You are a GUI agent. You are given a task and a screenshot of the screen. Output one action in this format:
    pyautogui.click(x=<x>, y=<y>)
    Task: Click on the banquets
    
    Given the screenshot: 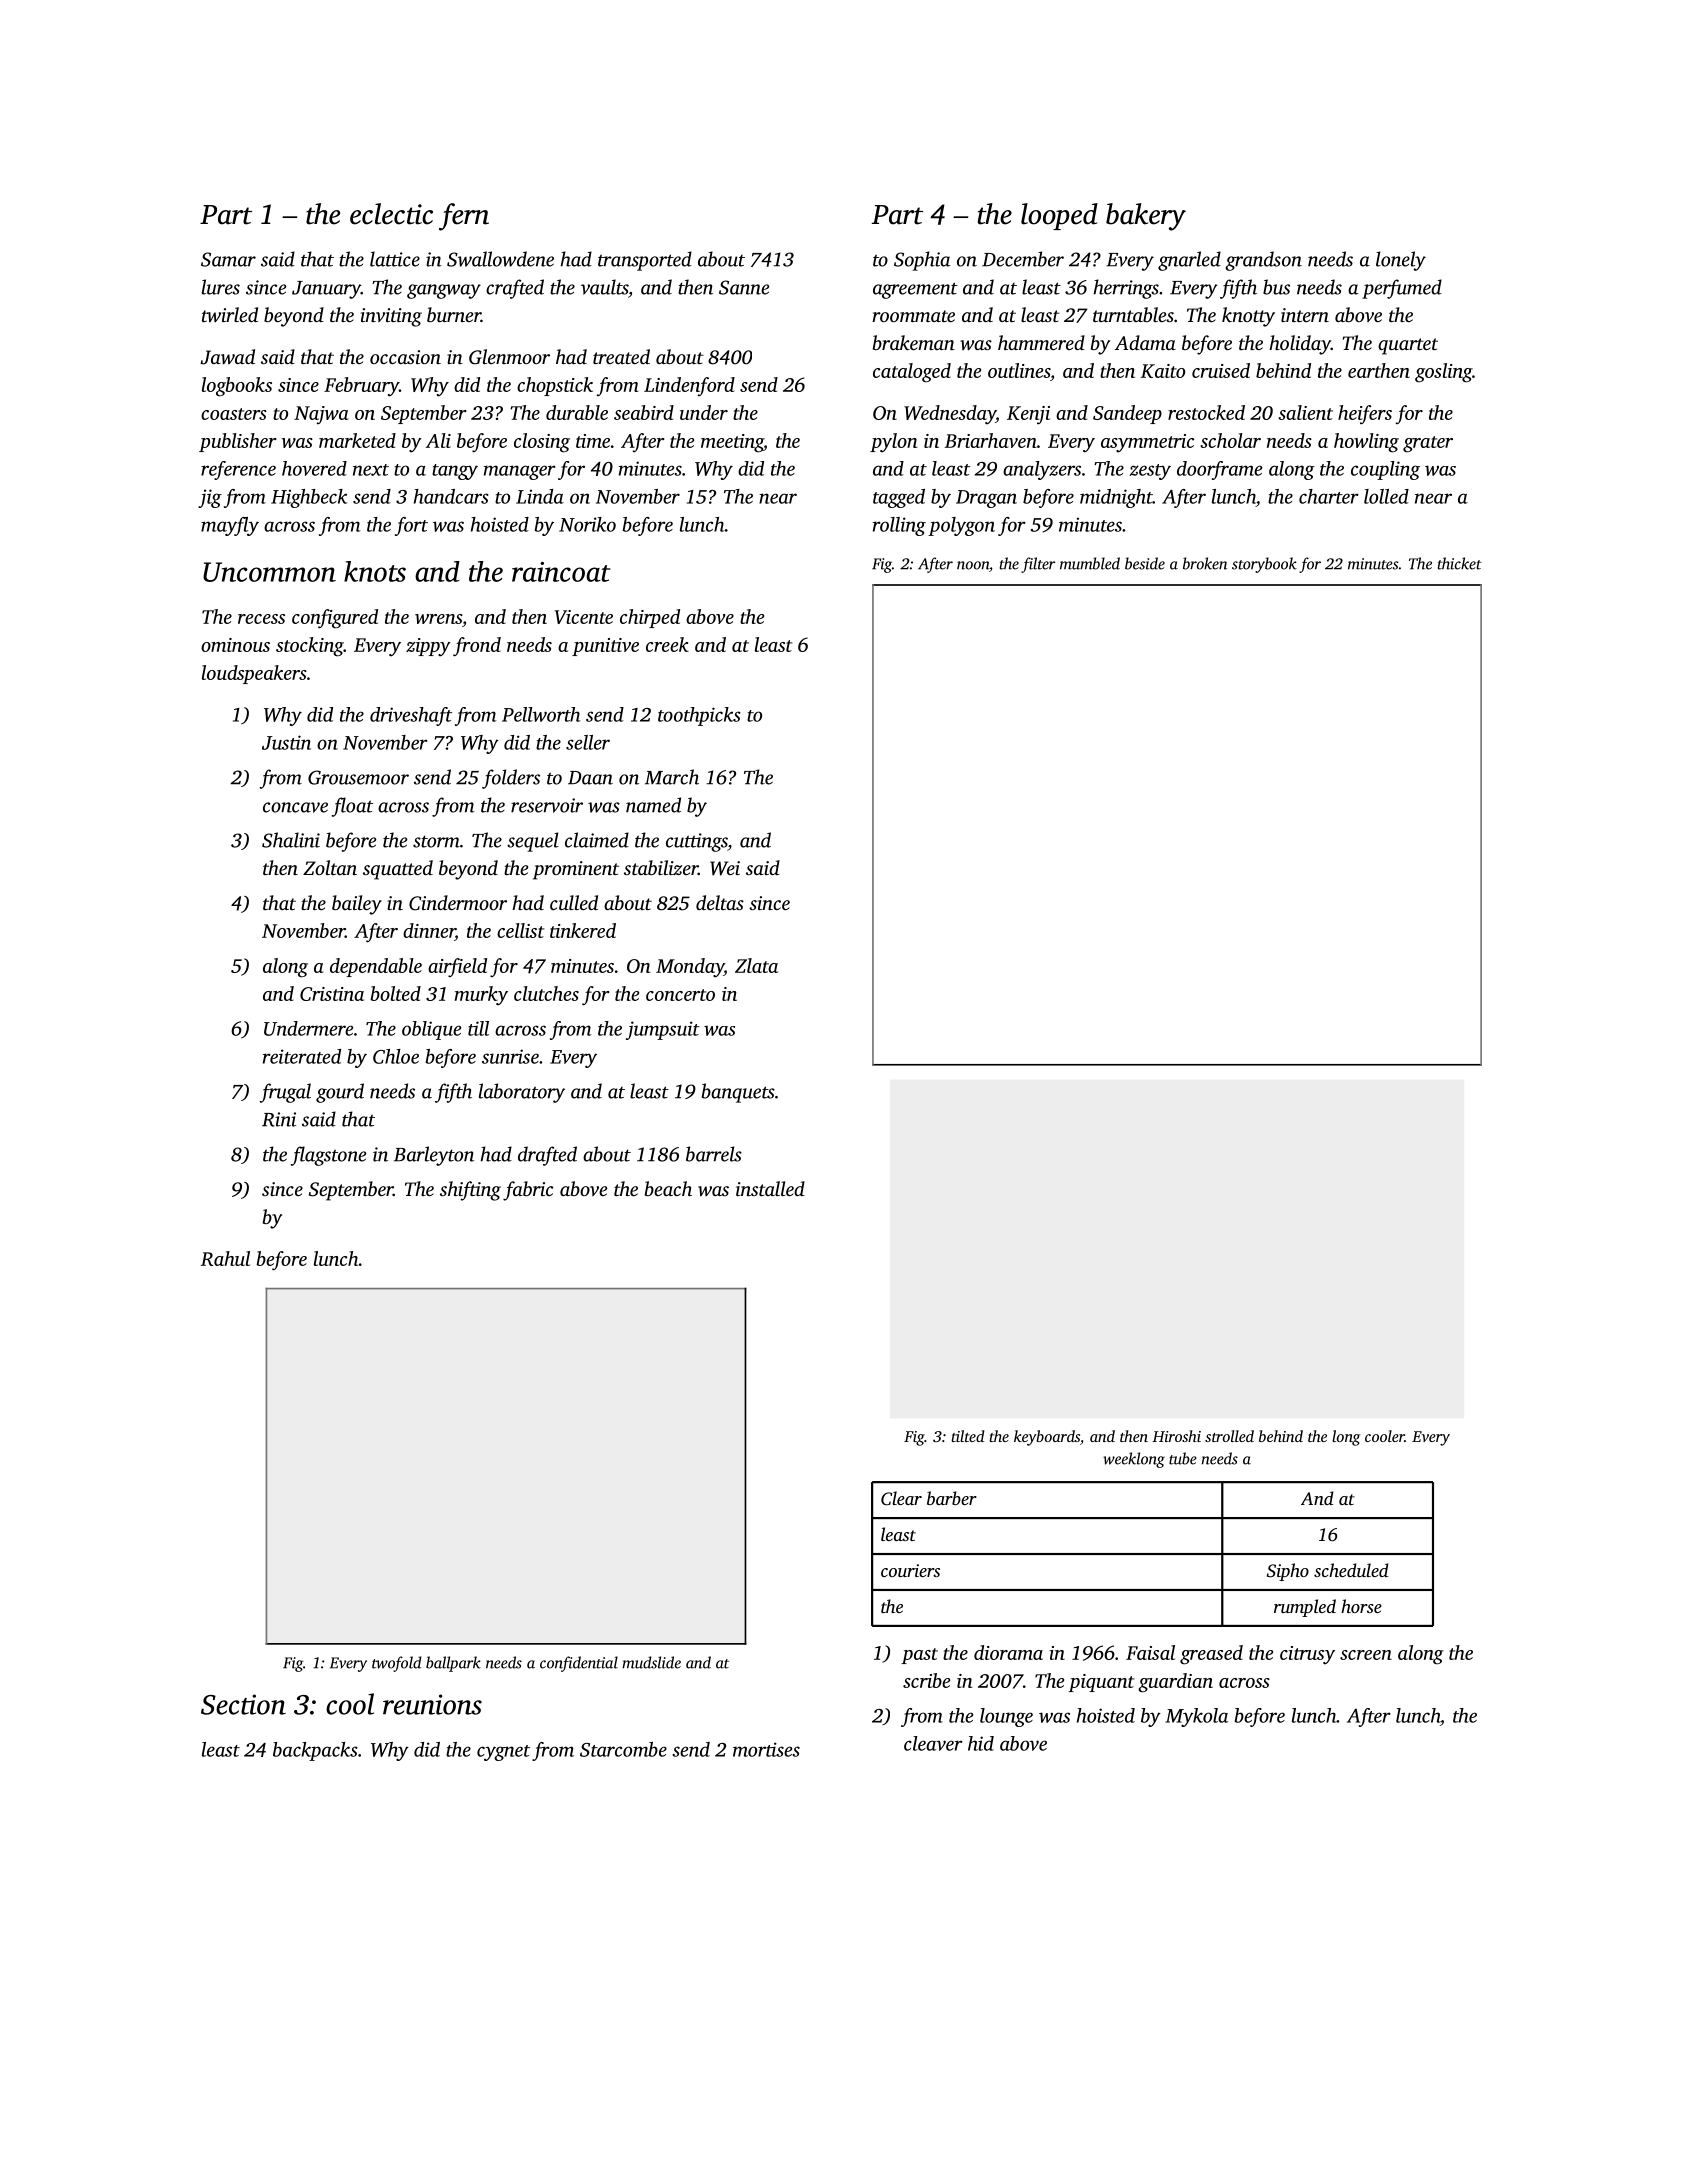 What is the action you would take?
    pyautogui.click(x=738, y=1093)
